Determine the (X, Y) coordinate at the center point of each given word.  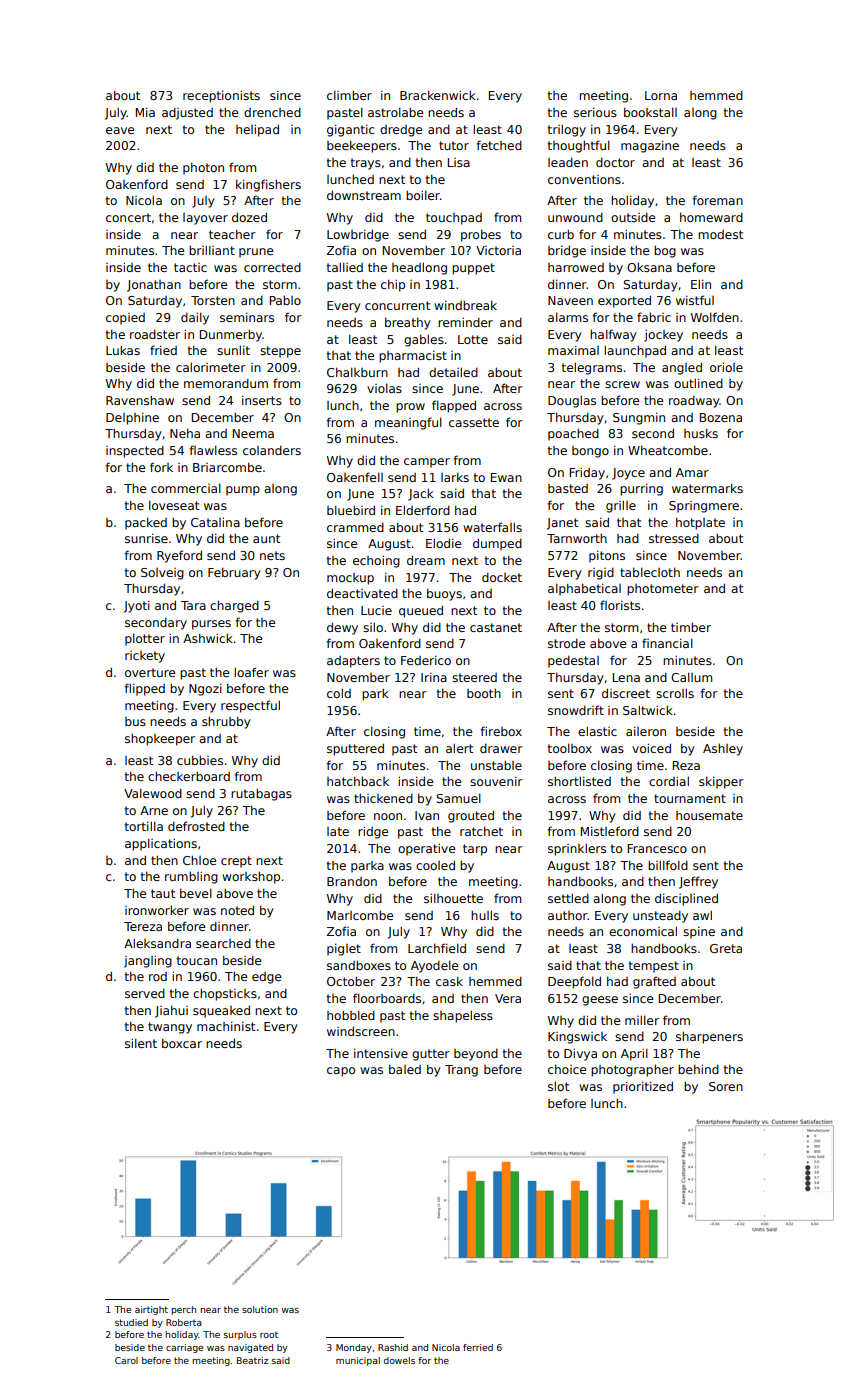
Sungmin (639, 418)
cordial (669, 781)
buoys (444, 594)
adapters (353, 662)
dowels (399, 1360)
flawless (213, 450)
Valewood (153, 793)
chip (393, 285)
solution (260, 1309)
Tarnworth (577, 538)
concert (128, 217)
